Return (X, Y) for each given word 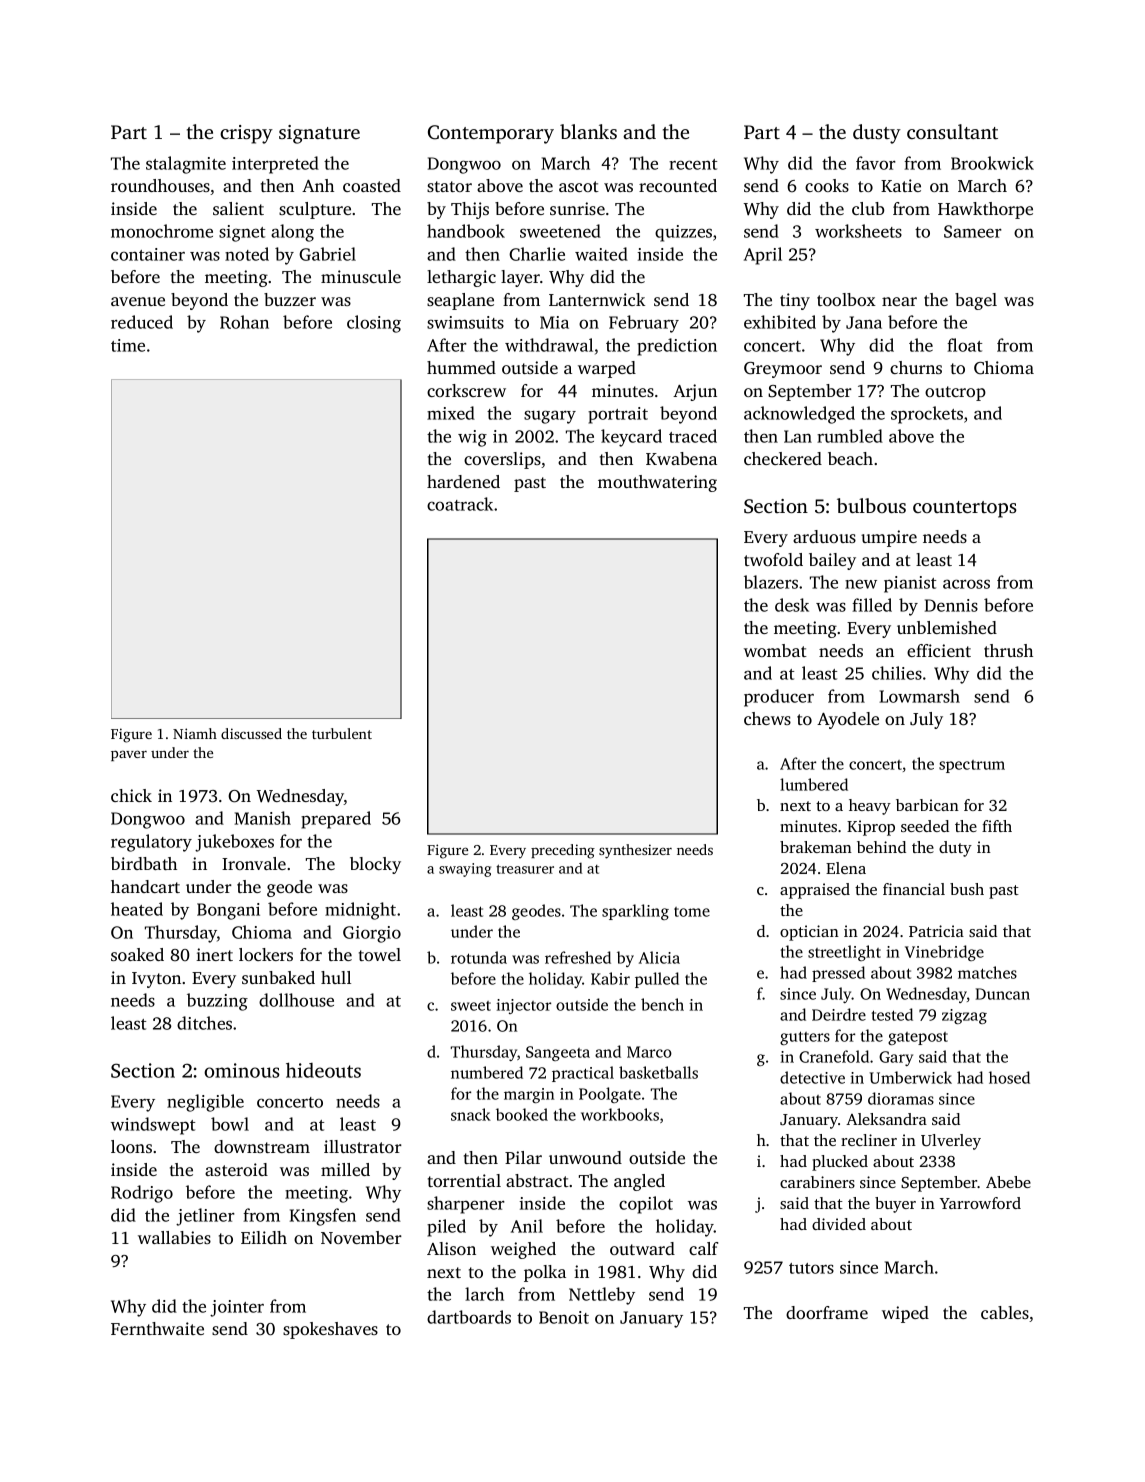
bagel (976, 301)
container (148, 254)
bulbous (871, 505)
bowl (230, 1124)
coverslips (502, 460)
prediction (677, 347)
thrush (1008, 650)
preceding (563, 851)
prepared (336, 820)
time (128, 345)
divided (839, 1224)
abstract (537, 1180)
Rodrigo (142, 1194)
